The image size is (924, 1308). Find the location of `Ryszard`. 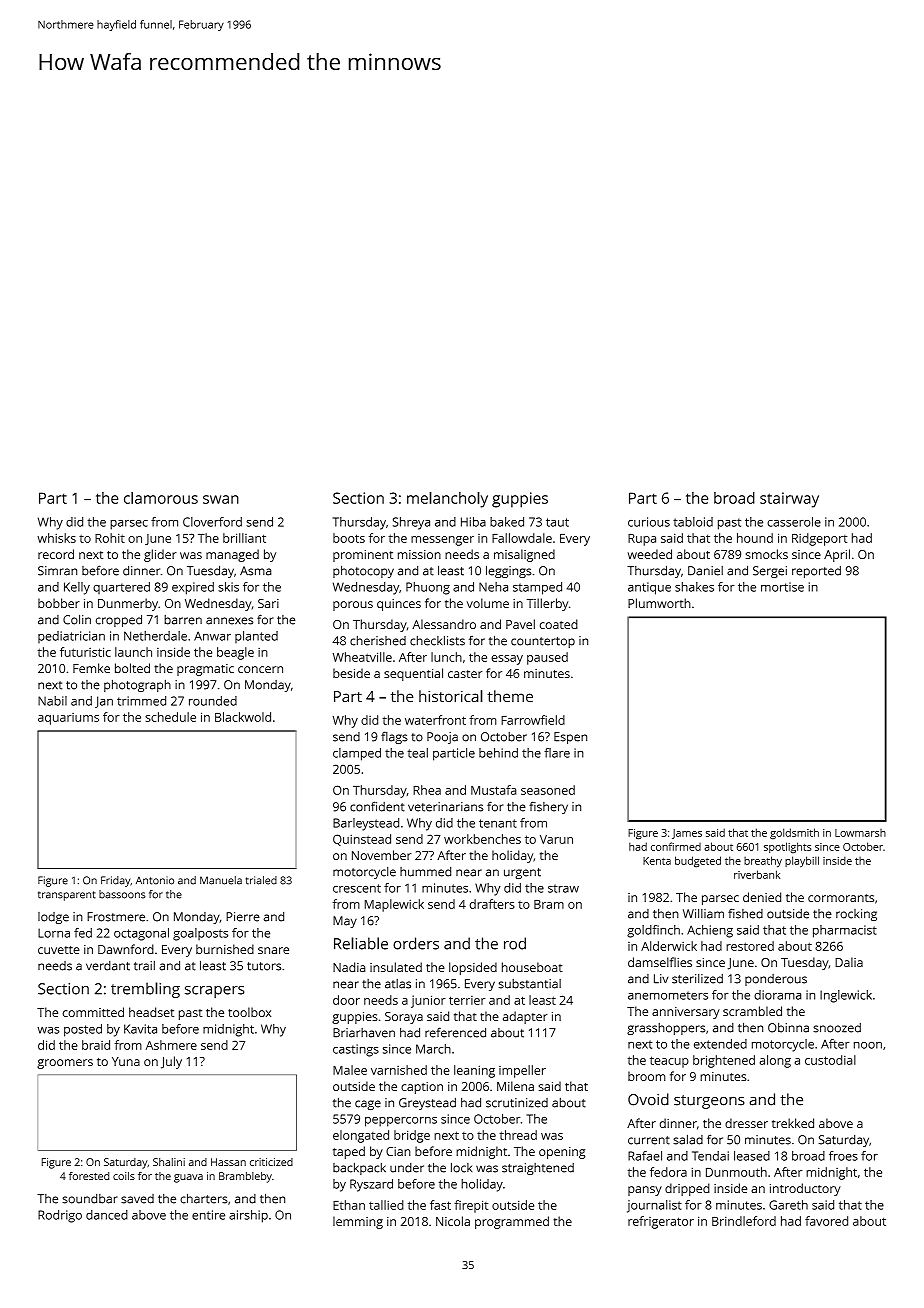

Ryszard is located at coordinates (371, 1185).
